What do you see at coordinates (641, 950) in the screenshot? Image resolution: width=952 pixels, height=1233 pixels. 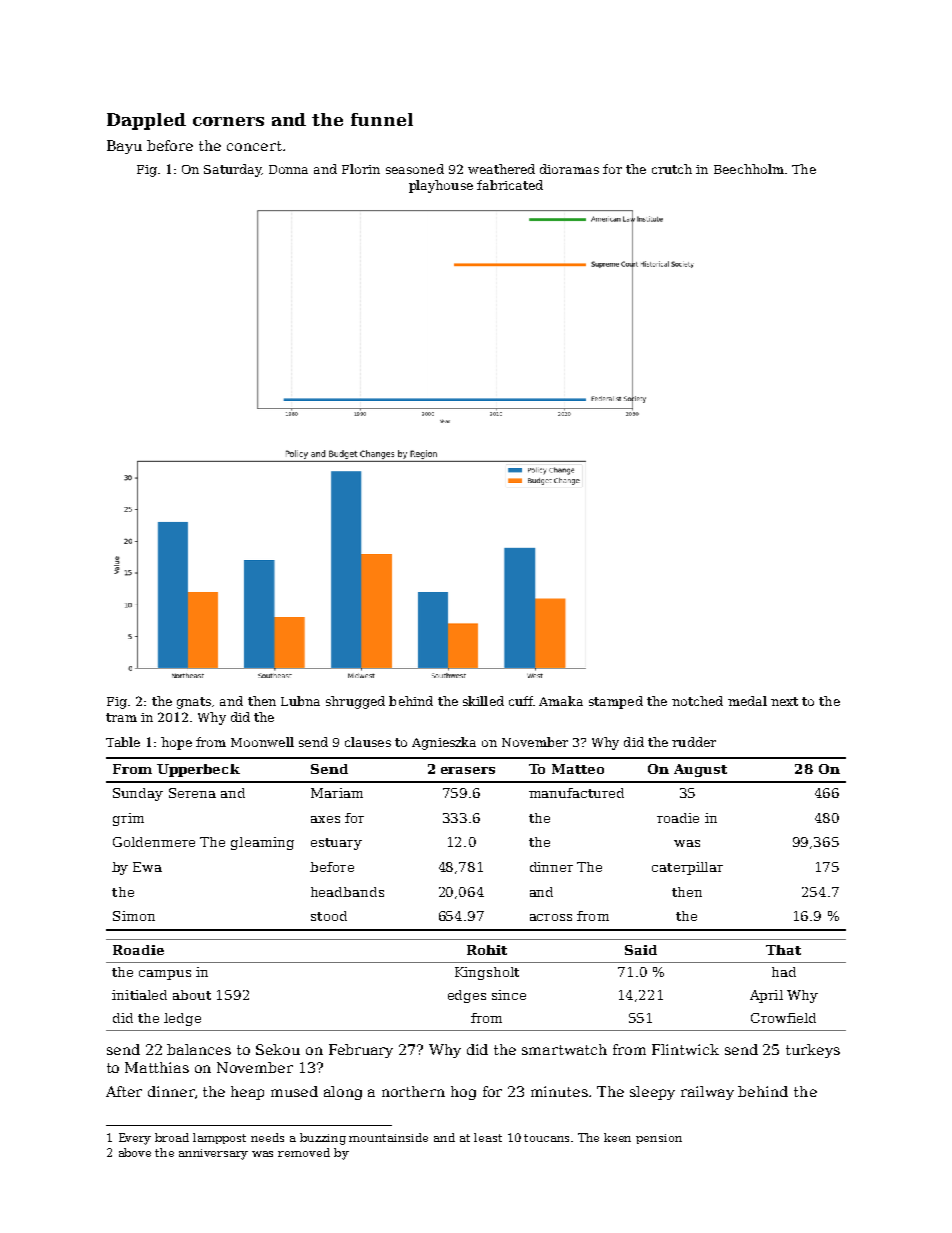 I see `Said` at bounding box center [641, 950].
